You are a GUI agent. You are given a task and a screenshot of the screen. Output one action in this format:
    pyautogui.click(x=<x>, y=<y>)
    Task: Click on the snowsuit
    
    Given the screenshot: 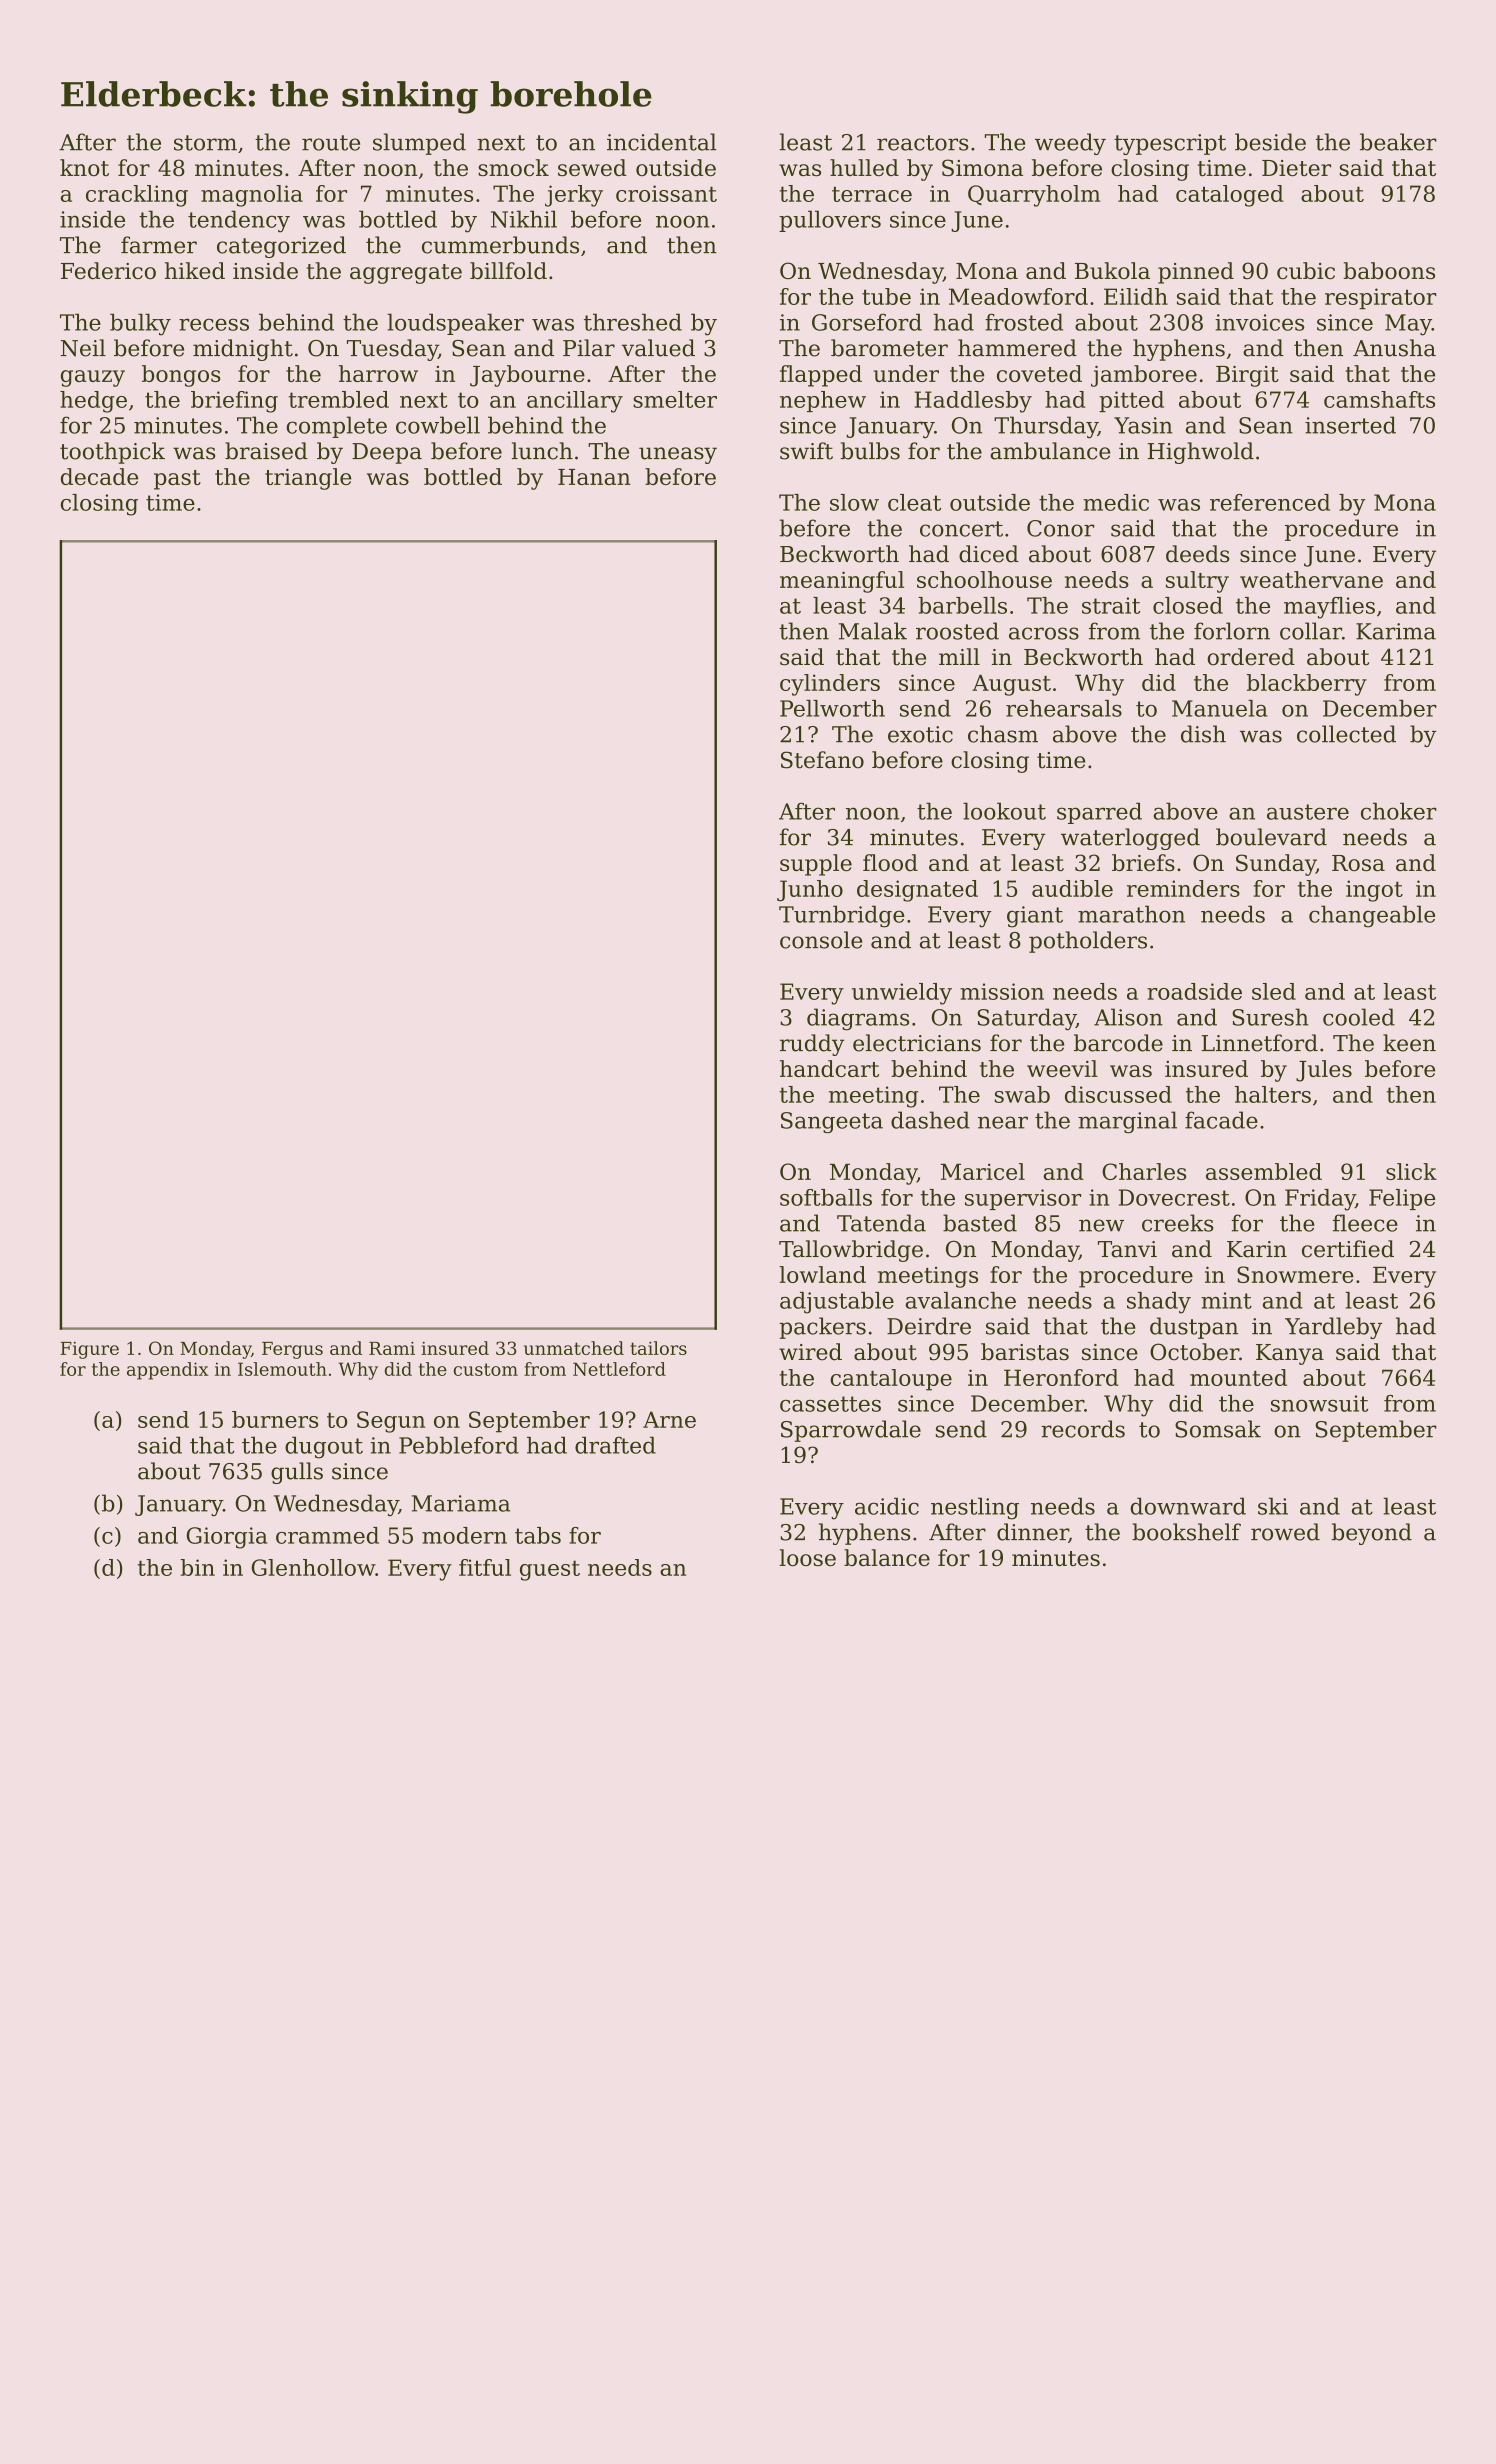 What is the action you would take?
    pyautogui.click(x=1319, y=1403)
